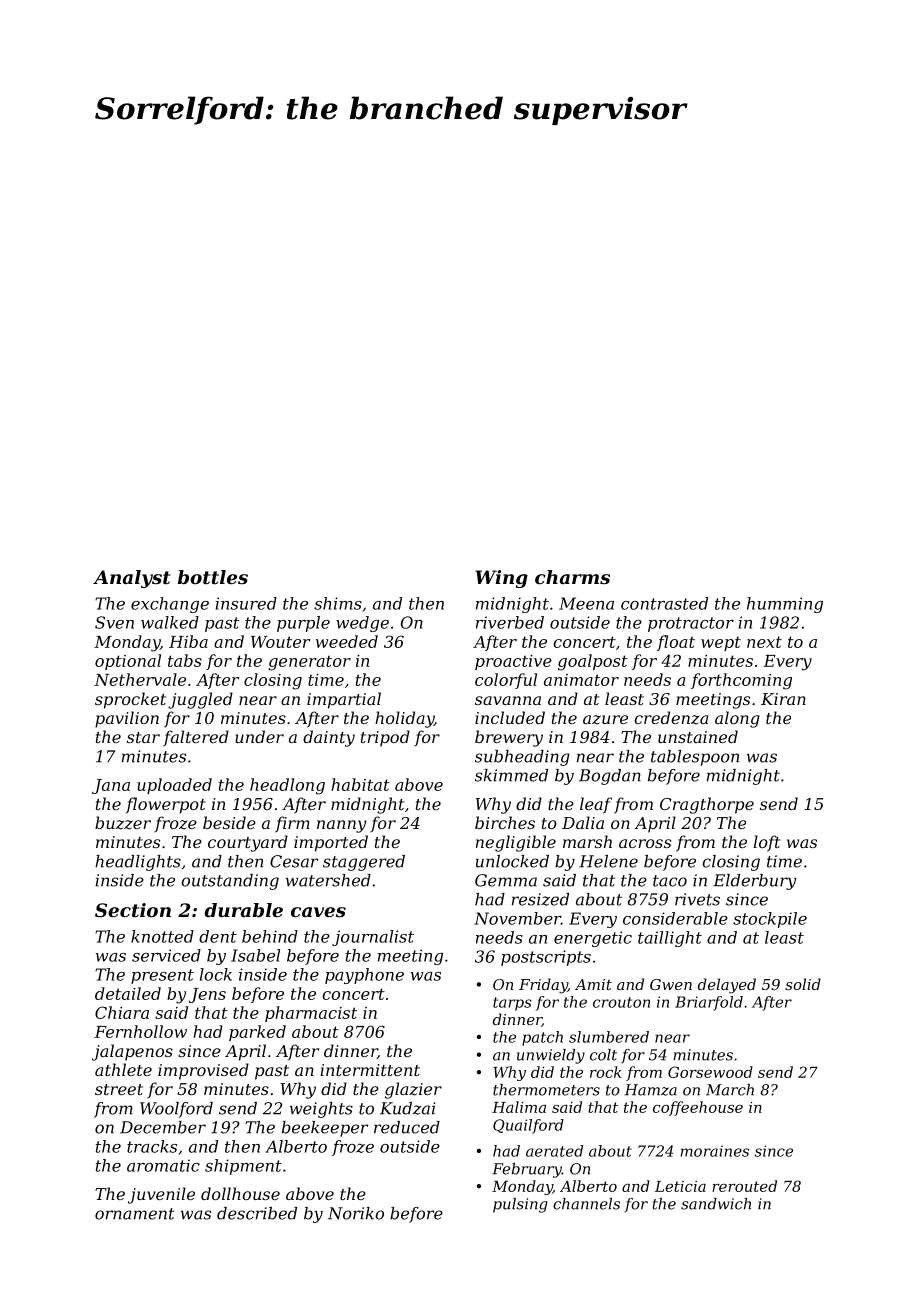 This screenshot has height=1308, width=924. What do you see at coordinates (213, 577) in the screenshot?
I see `bottles` at bounding box center [213, 577].
